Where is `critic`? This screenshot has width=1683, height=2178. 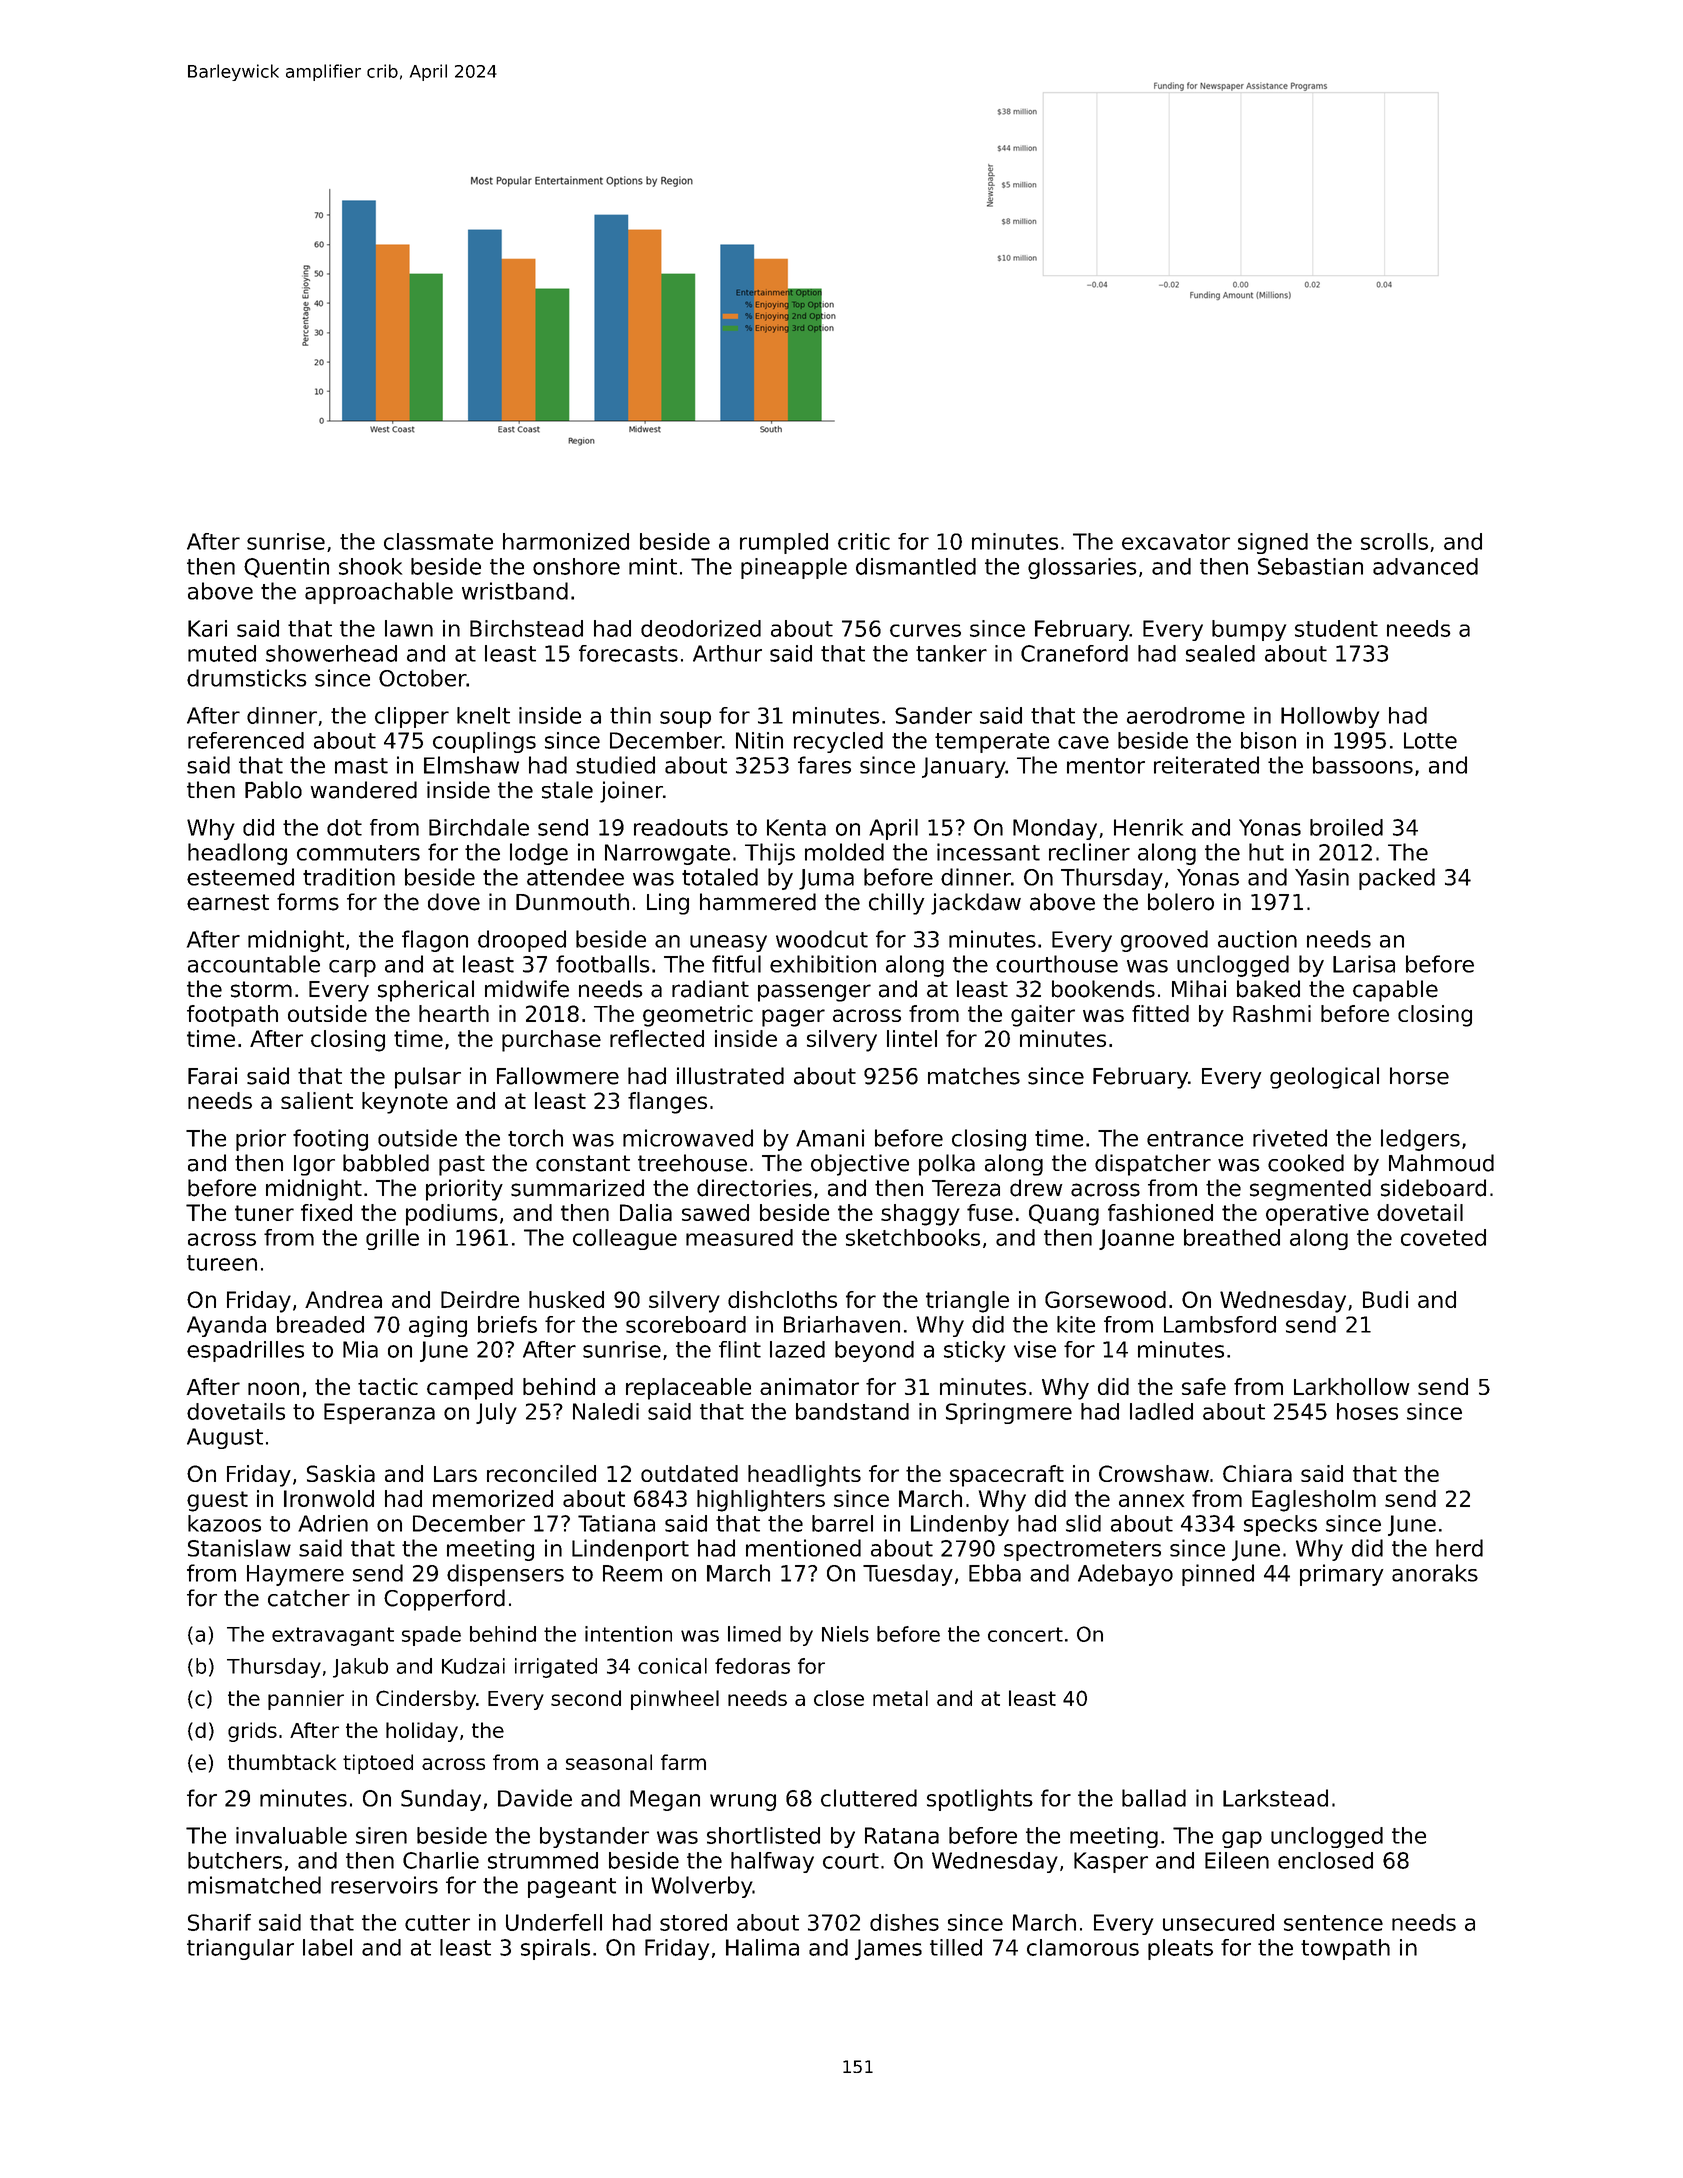 critic is located at coordinates (864, 541).
